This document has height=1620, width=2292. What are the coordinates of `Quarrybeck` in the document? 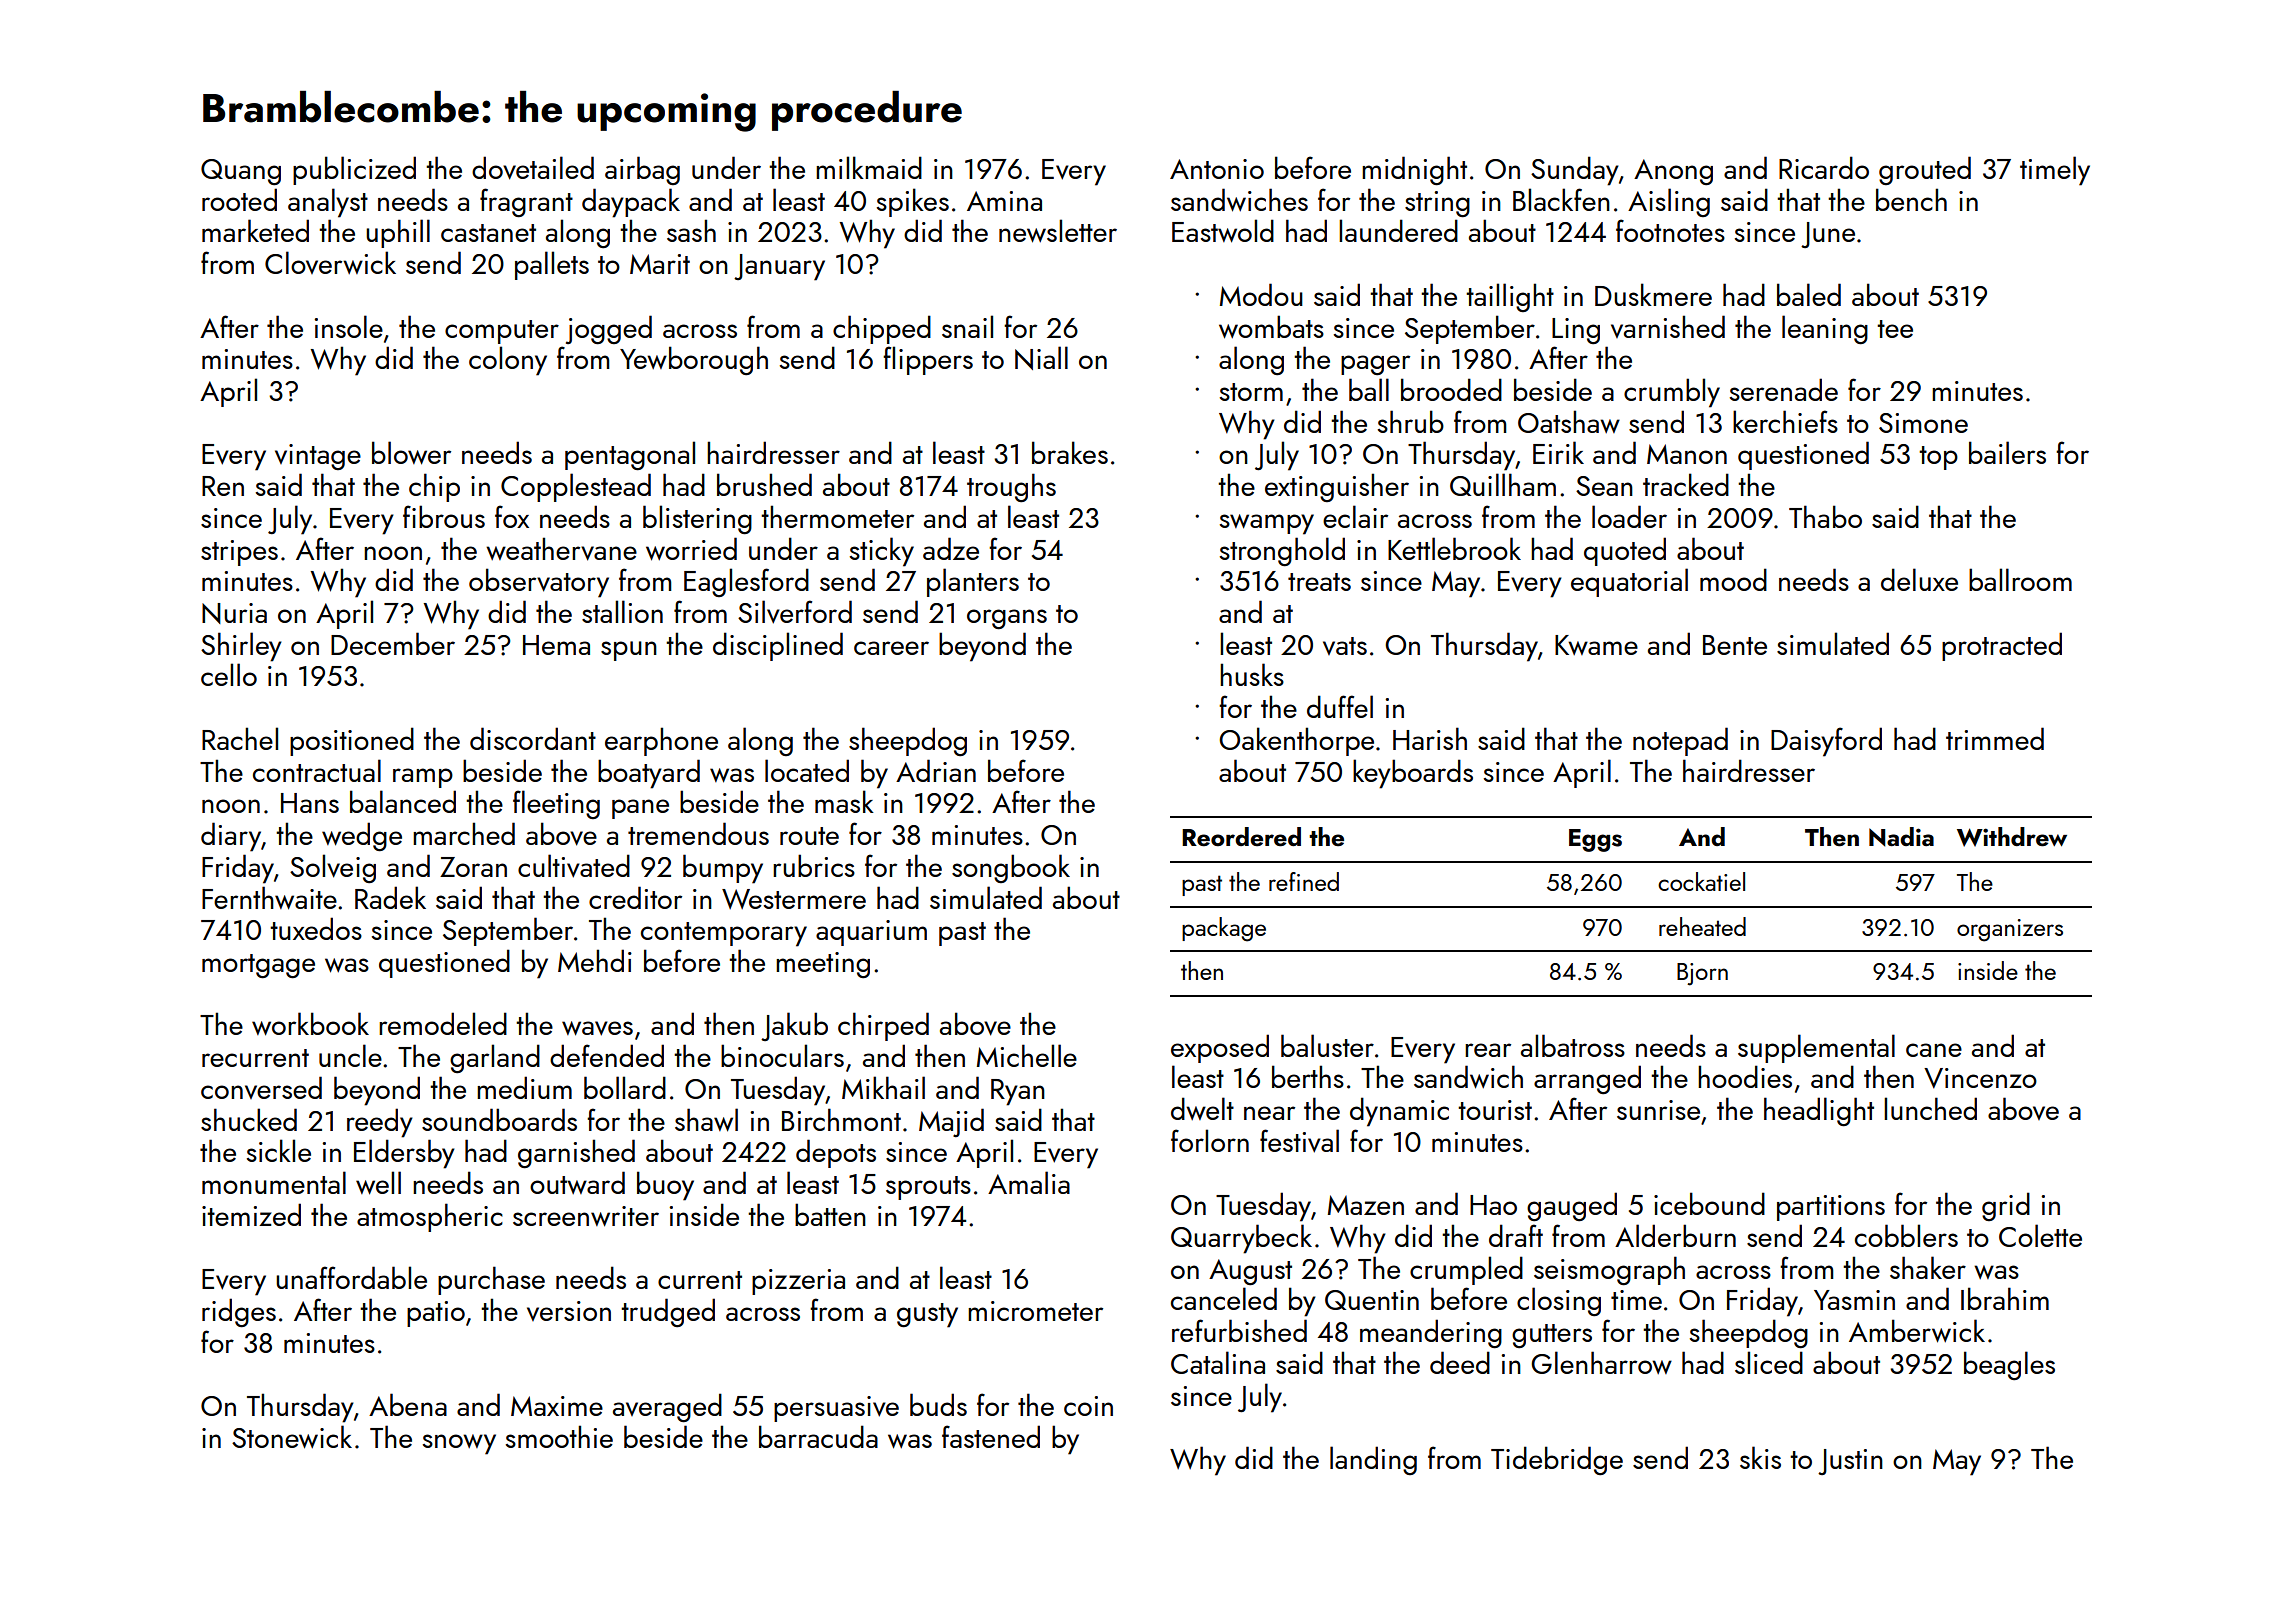 It's located at (1241, 1239).
